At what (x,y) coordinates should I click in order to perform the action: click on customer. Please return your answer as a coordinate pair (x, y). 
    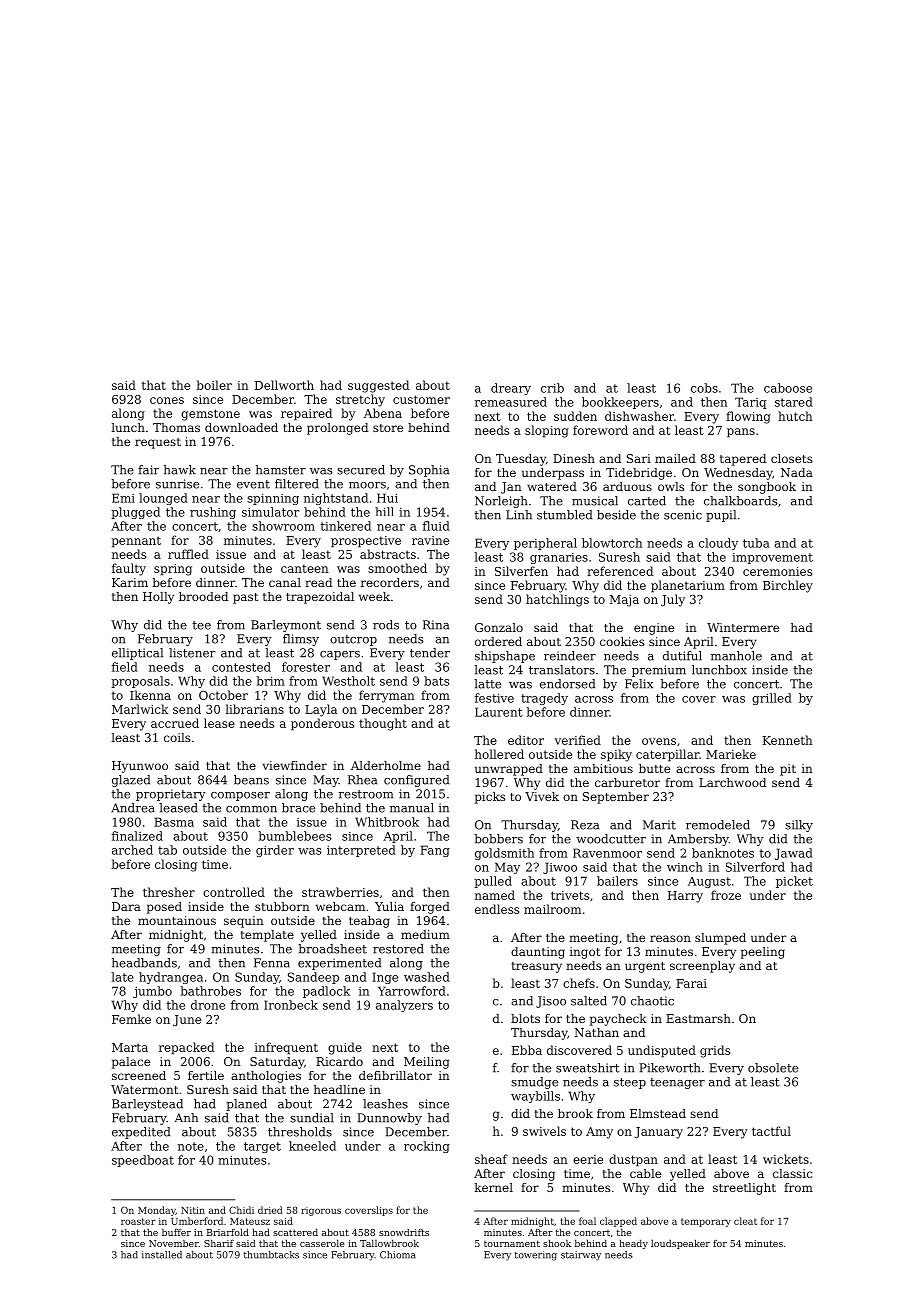
    Looking at the image, I should click on (421, 399).
